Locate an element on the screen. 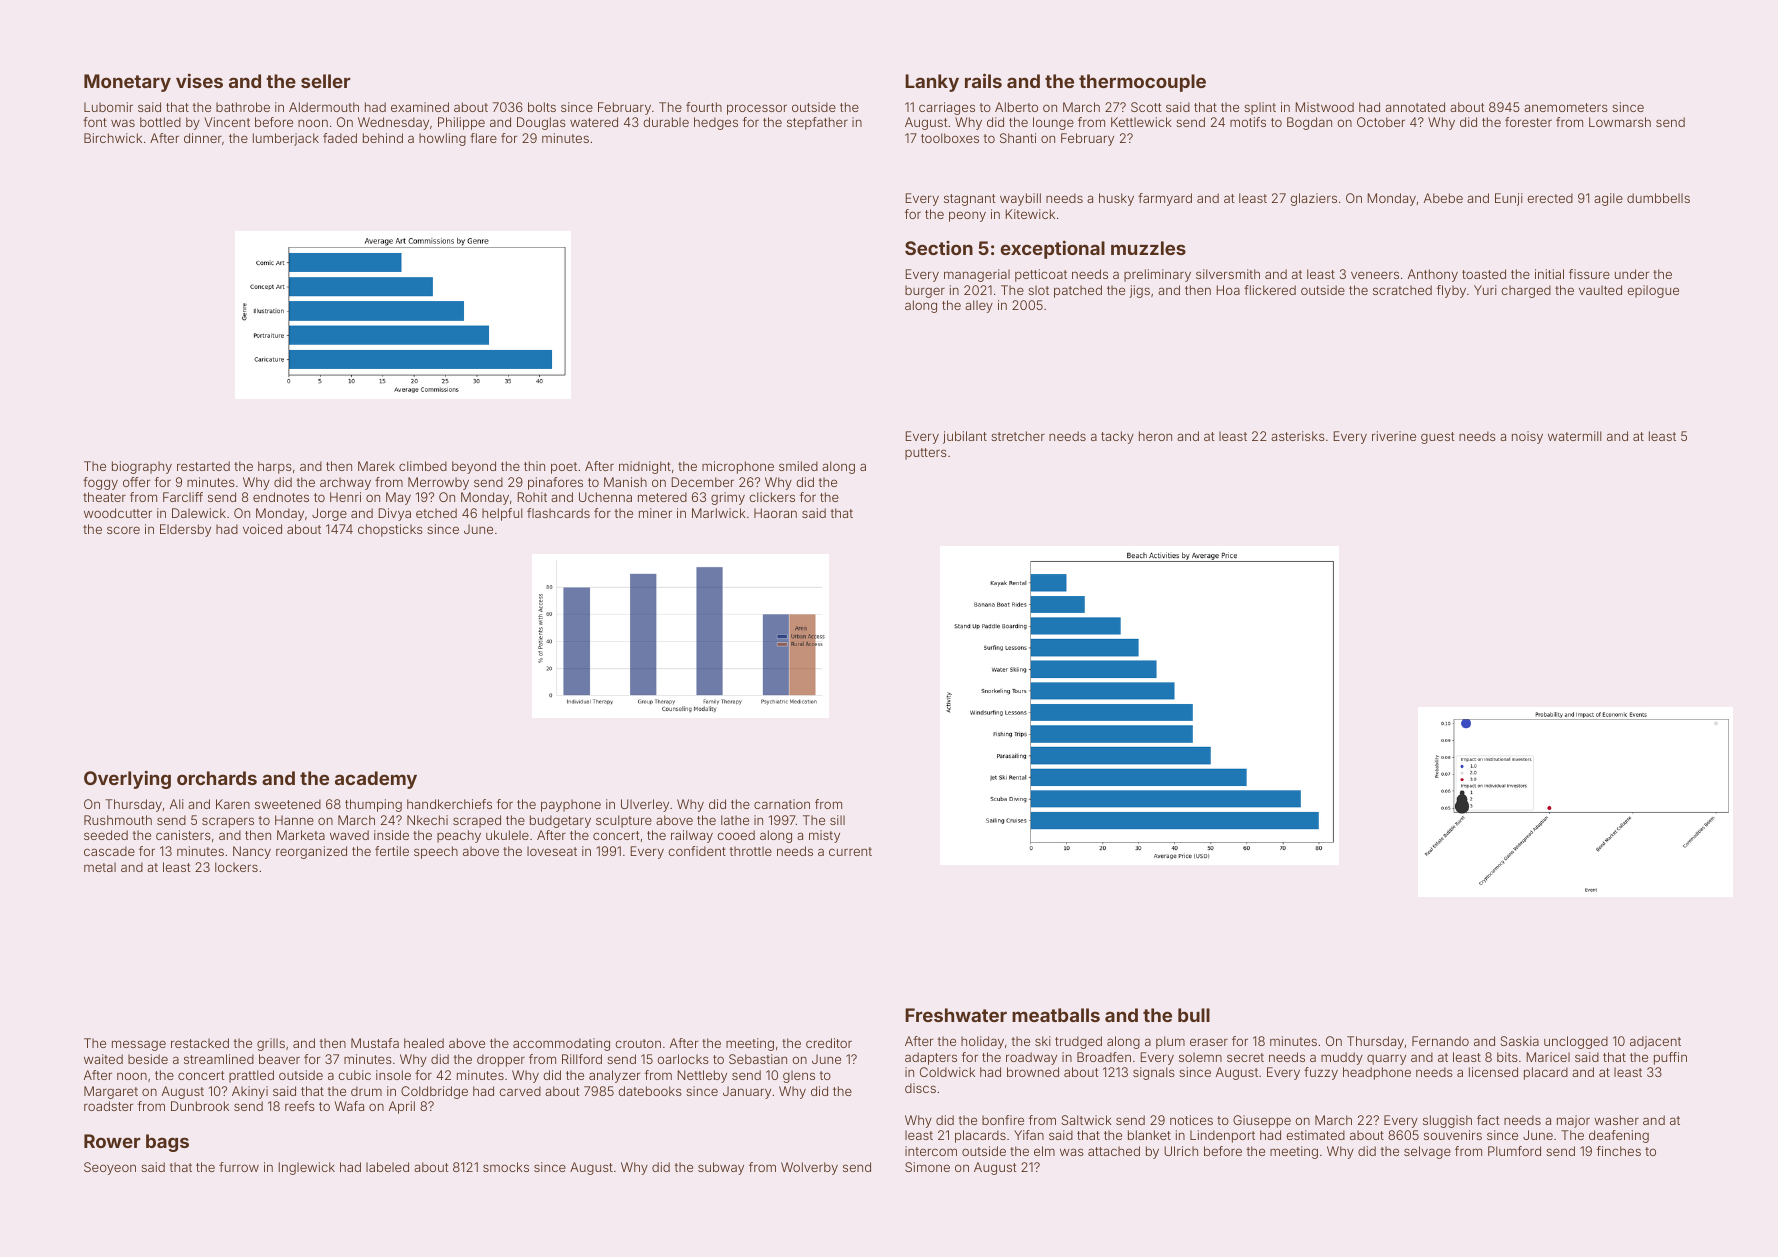 The image size is (1778, 1257). labeled is located at coordinates (387, 1167).
